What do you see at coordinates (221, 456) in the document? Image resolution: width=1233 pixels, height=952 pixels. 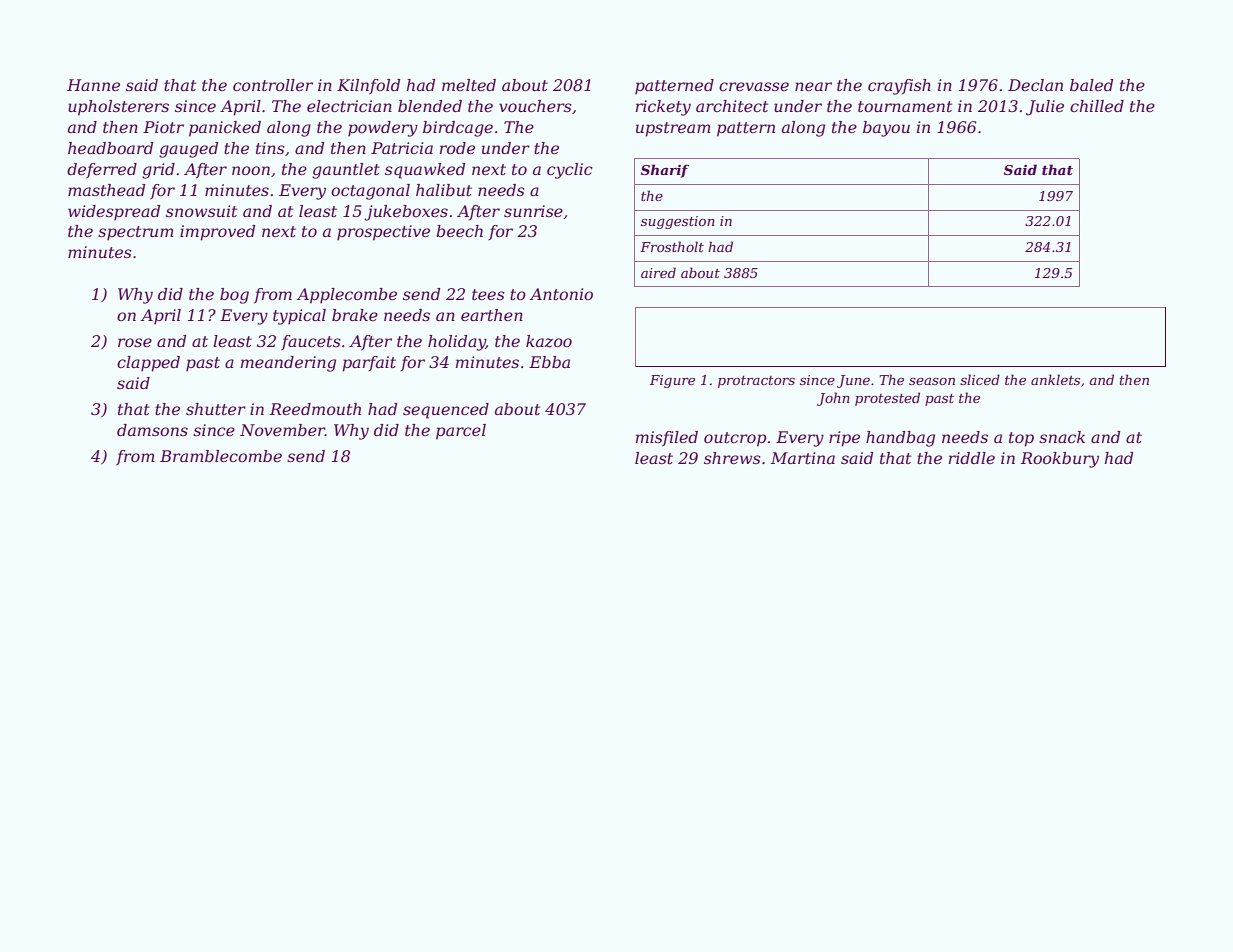 I see `Bramblecombe` at bounding box center [221, 456].
